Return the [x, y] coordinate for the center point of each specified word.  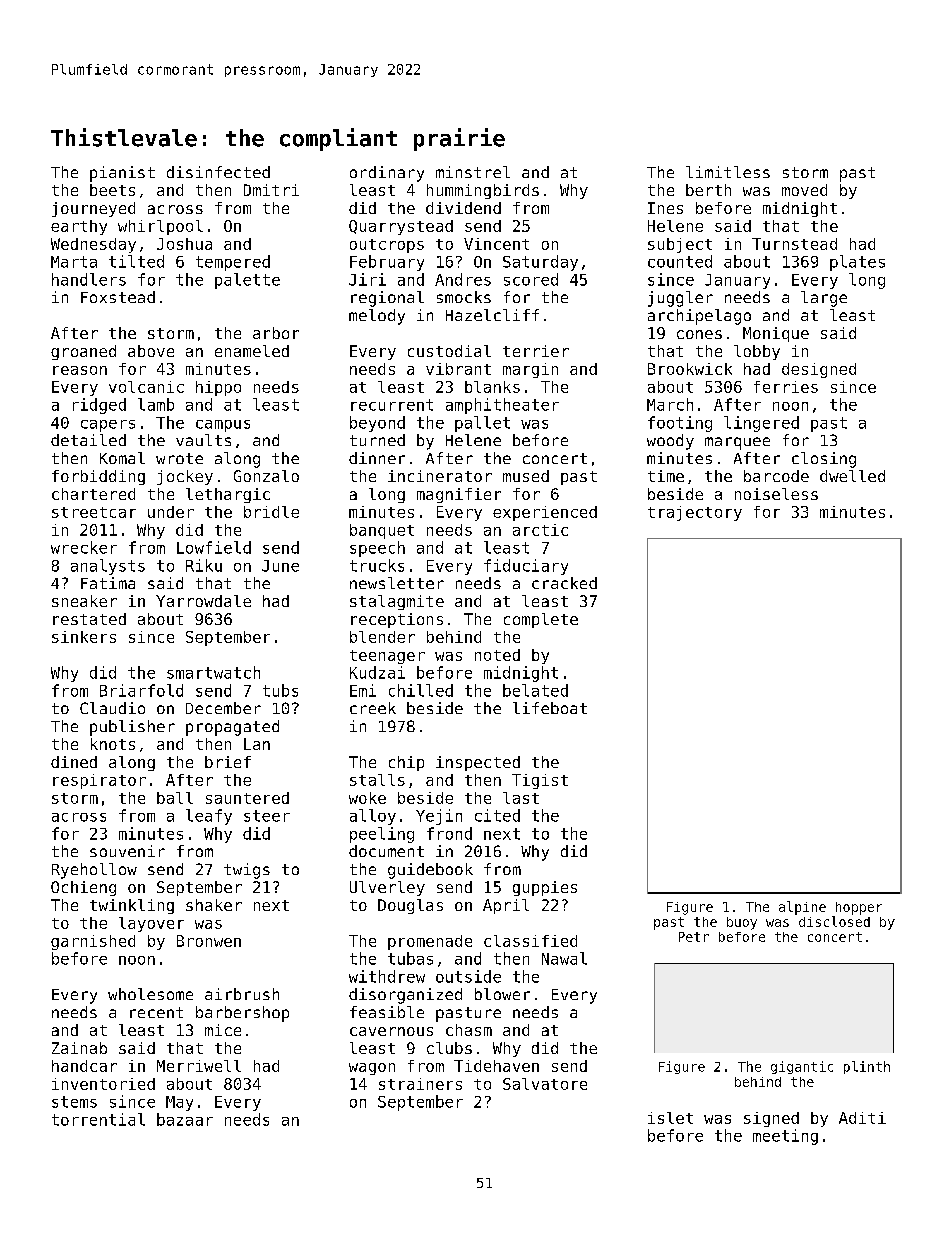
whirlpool [160, 227]
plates [857, 263]
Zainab [79, 1048]
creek [373, 708]
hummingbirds [483, 191]
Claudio [112, 708]
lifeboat [550, 708]
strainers [420, 1084]
